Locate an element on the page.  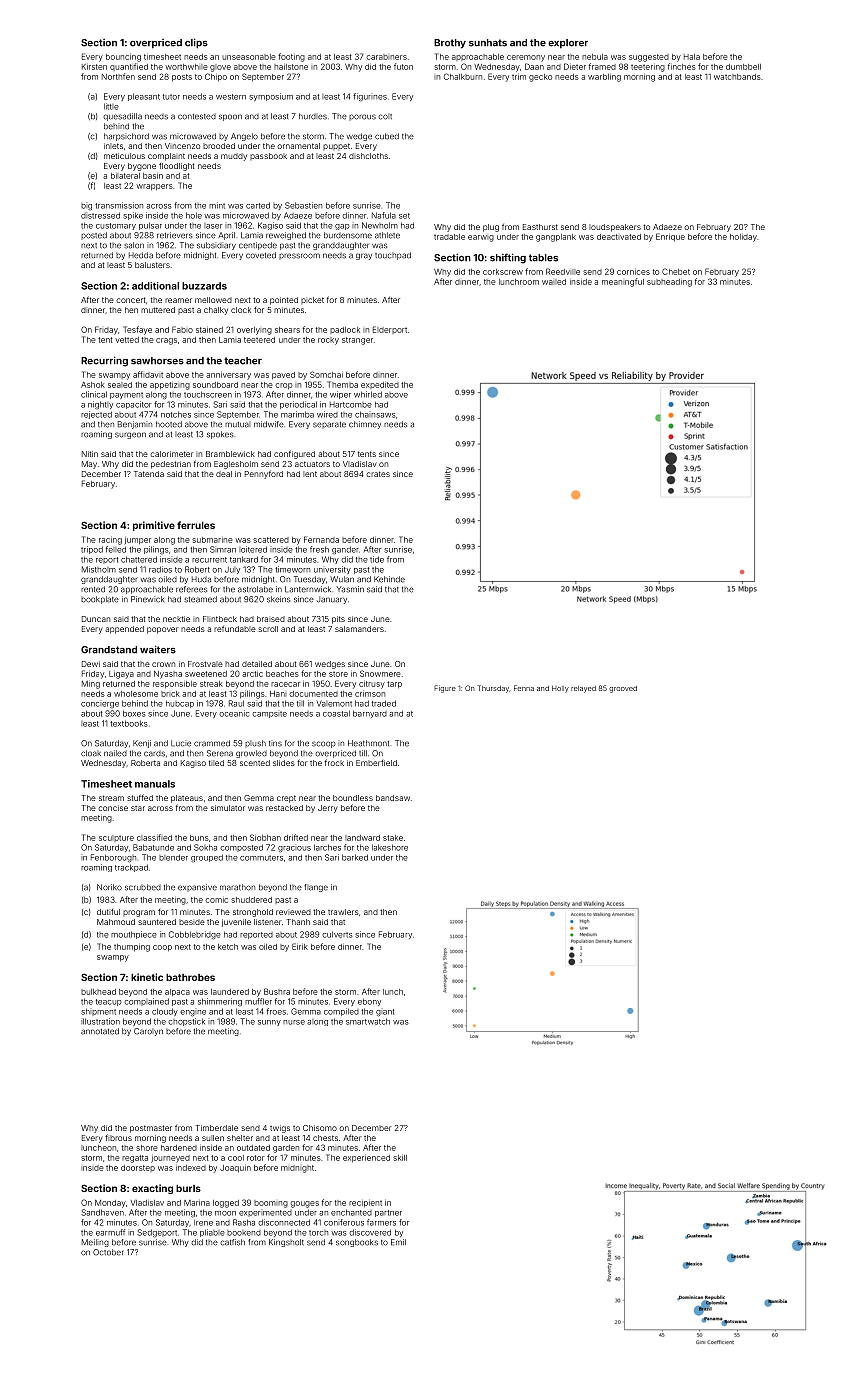
Hala is located at coordinates (692, 57).
